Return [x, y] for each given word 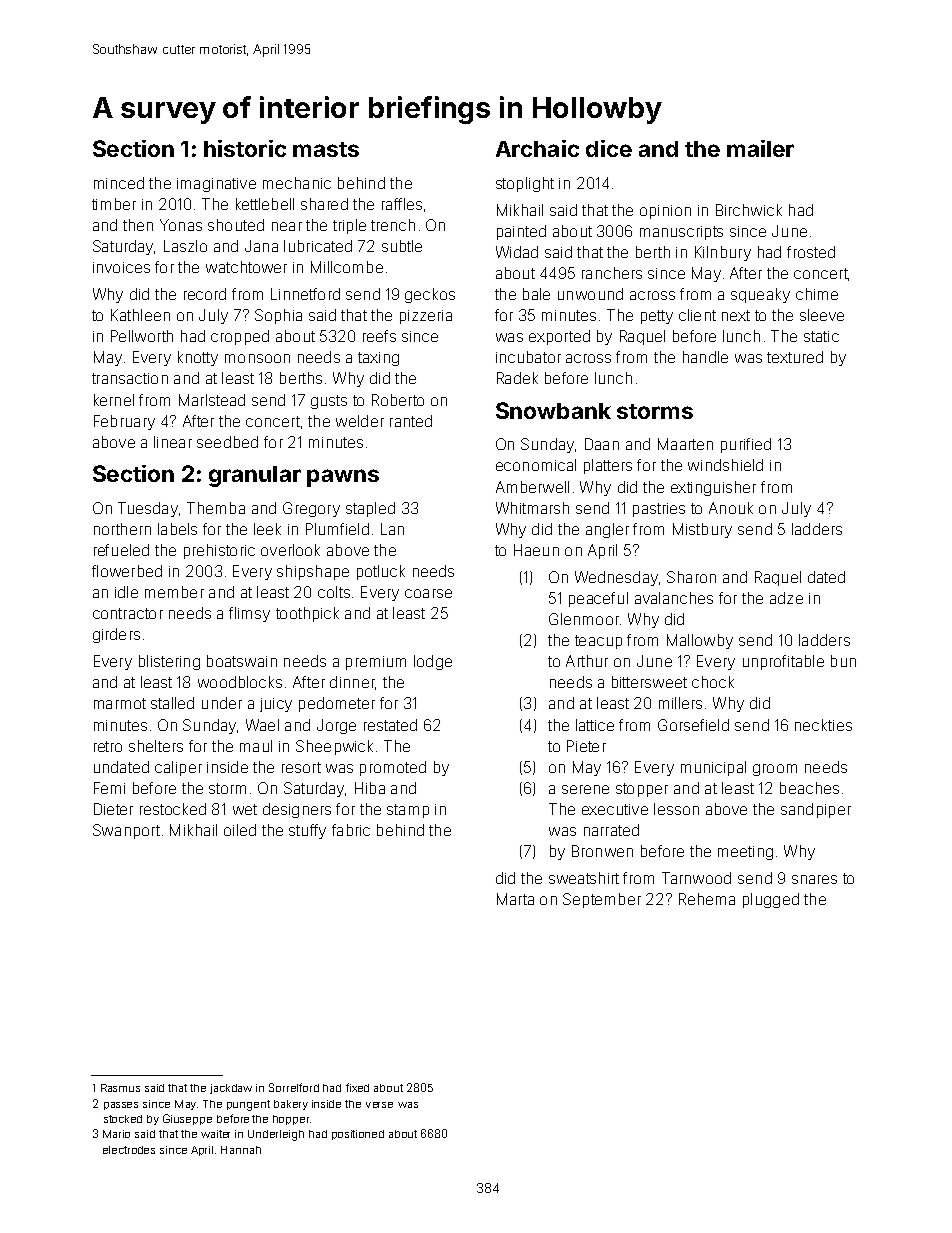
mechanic [297, 183]
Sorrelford [294, 1087]
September [602, 900]
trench [393, 225]
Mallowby [700, 641]
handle [705, 357]
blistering [169, 662]
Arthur [587, 661]
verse [379, 1105]
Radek [517, 378]
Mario [116, 1134]
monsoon [257, 358]
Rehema [707, 899]
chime [817, 294]
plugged [771, 900]
